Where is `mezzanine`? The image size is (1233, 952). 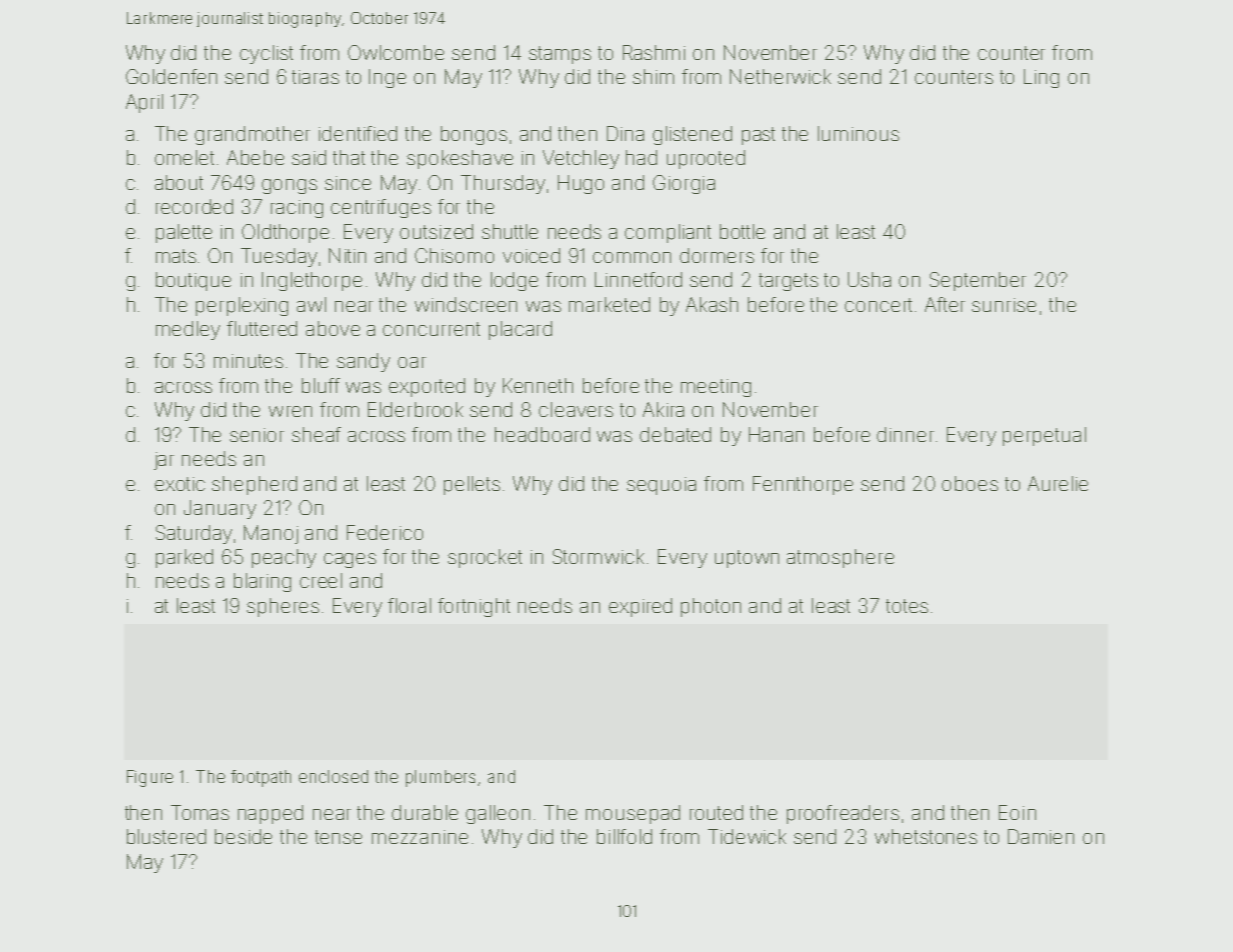 mezzanine is located at coordinates (420, 837).
